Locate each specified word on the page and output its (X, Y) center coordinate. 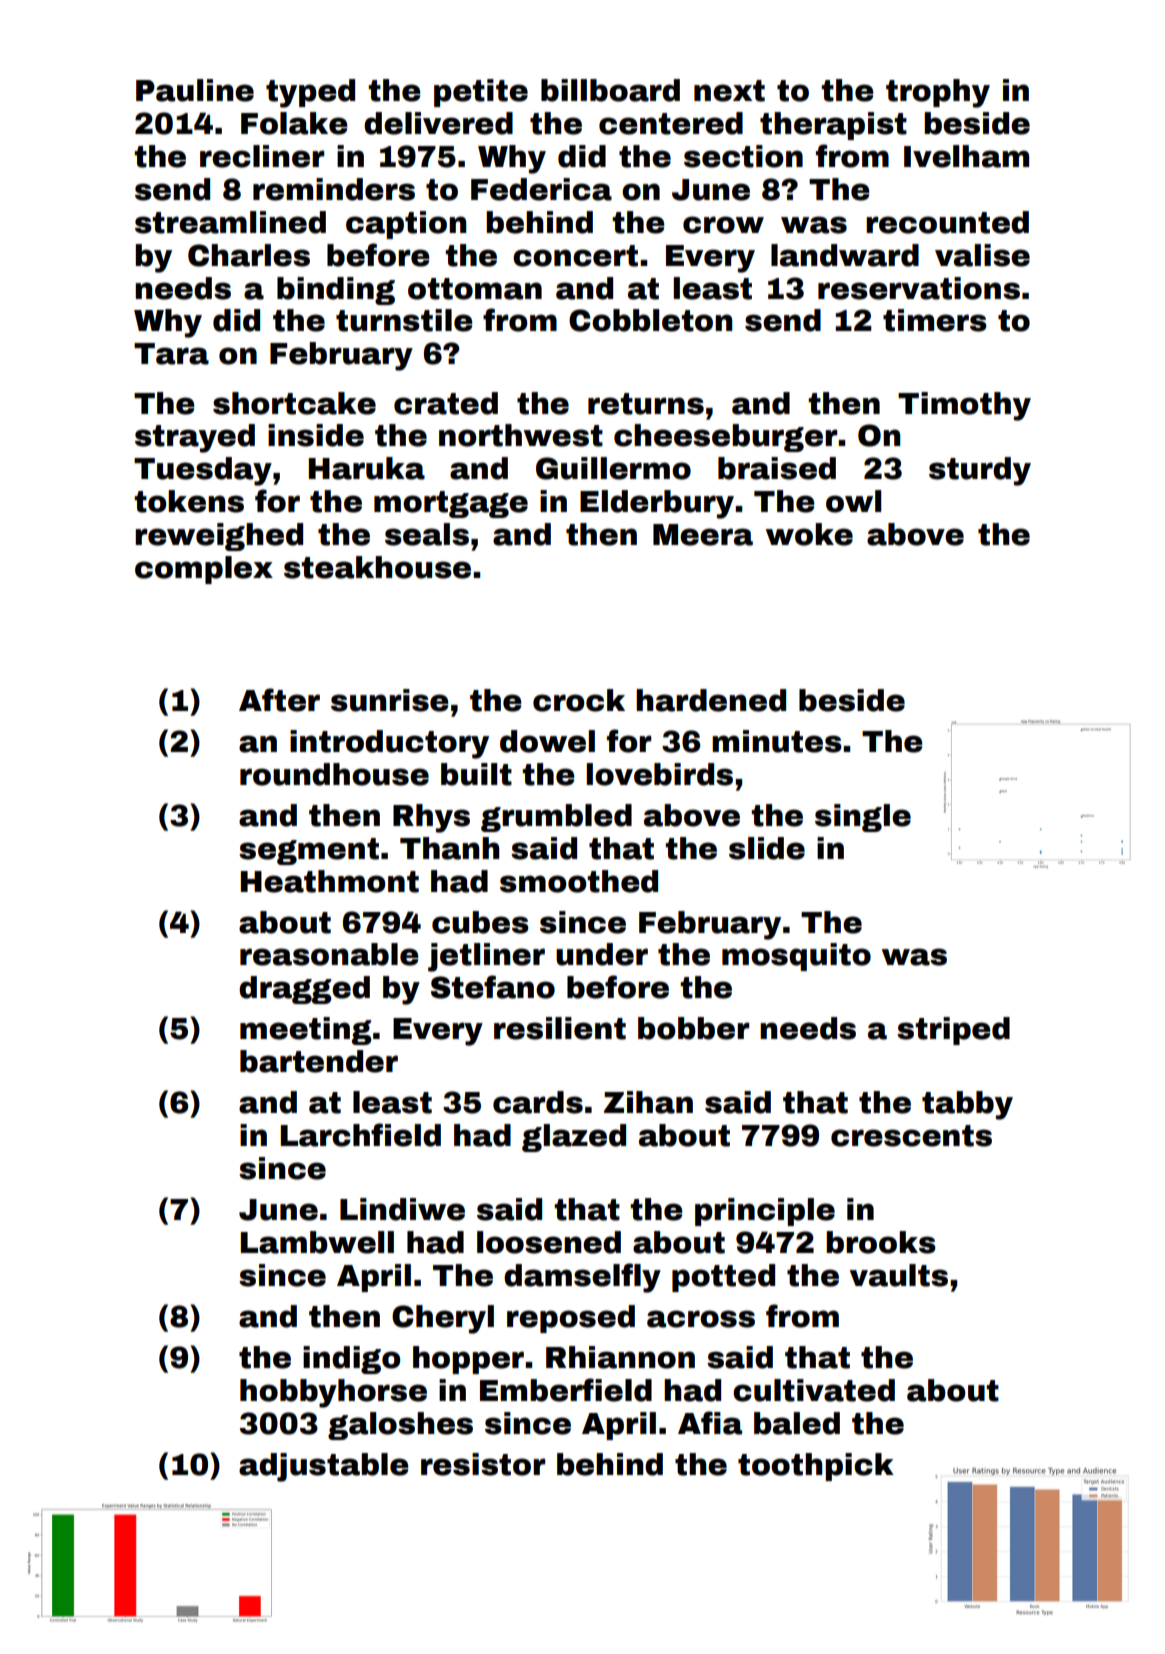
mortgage (451, 504)
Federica (541, 189)
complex (204, 570)
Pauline (195, 90)
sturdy (980, 471)
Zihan (648, 1102)
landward (845, 255)
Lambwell (317, 1242)
